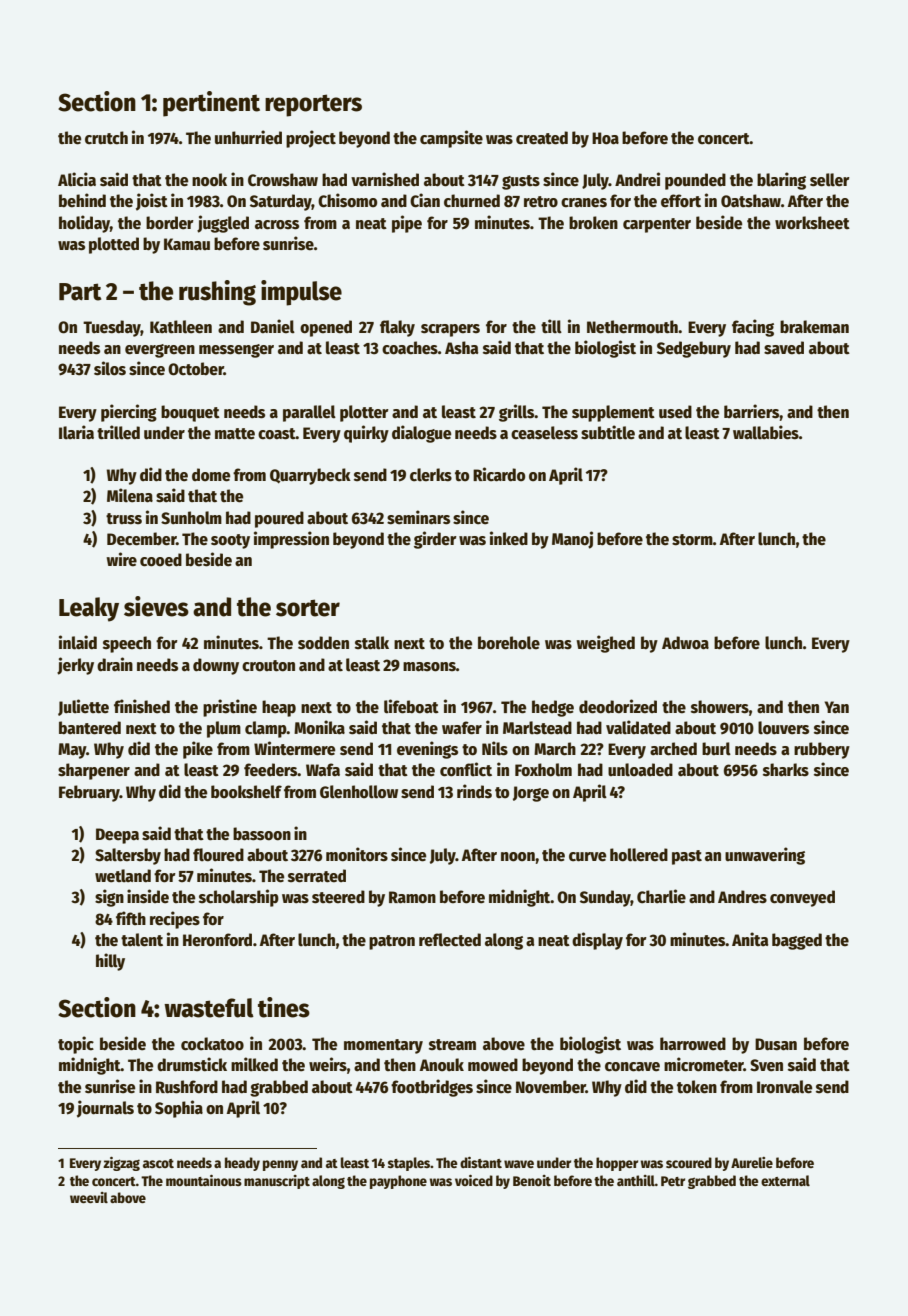 Image resolution: width=908 pixels, height=1316 pixels. I want to click on retro, so click(541, 202).
